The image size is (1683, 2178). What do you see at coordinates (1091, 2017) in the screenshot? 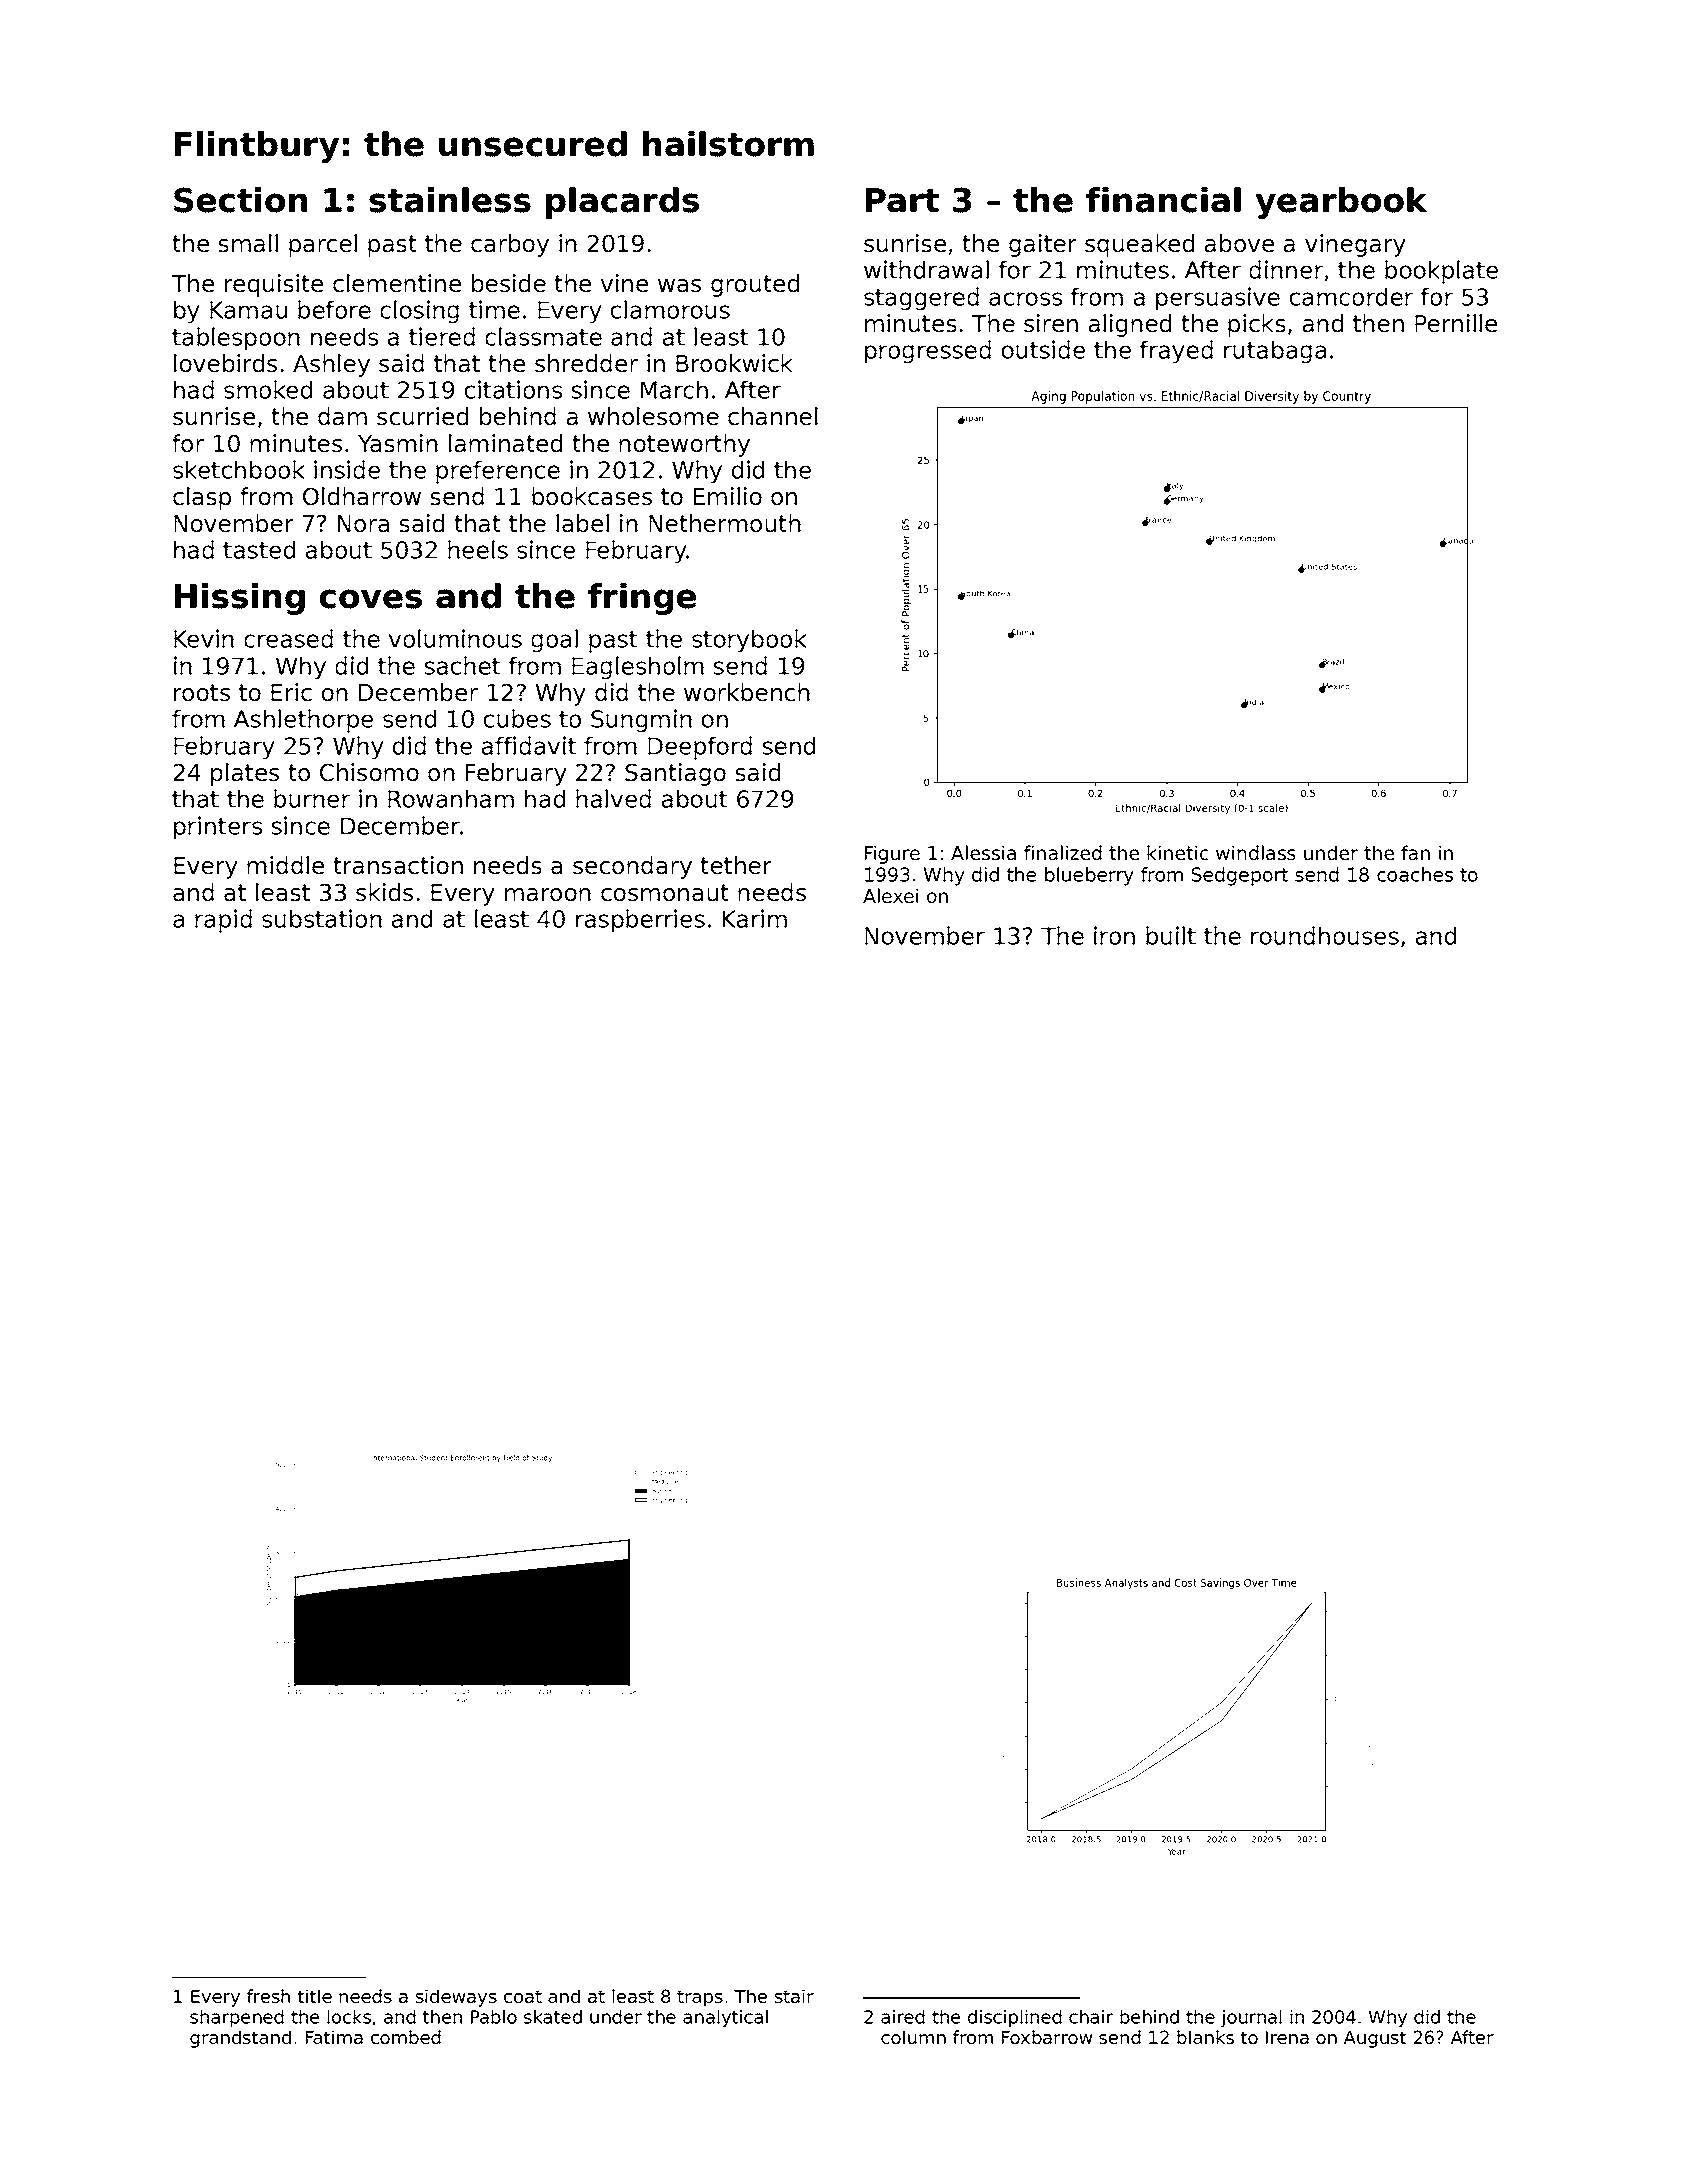
I see `chair` at bounding box center [1091, 2017].
